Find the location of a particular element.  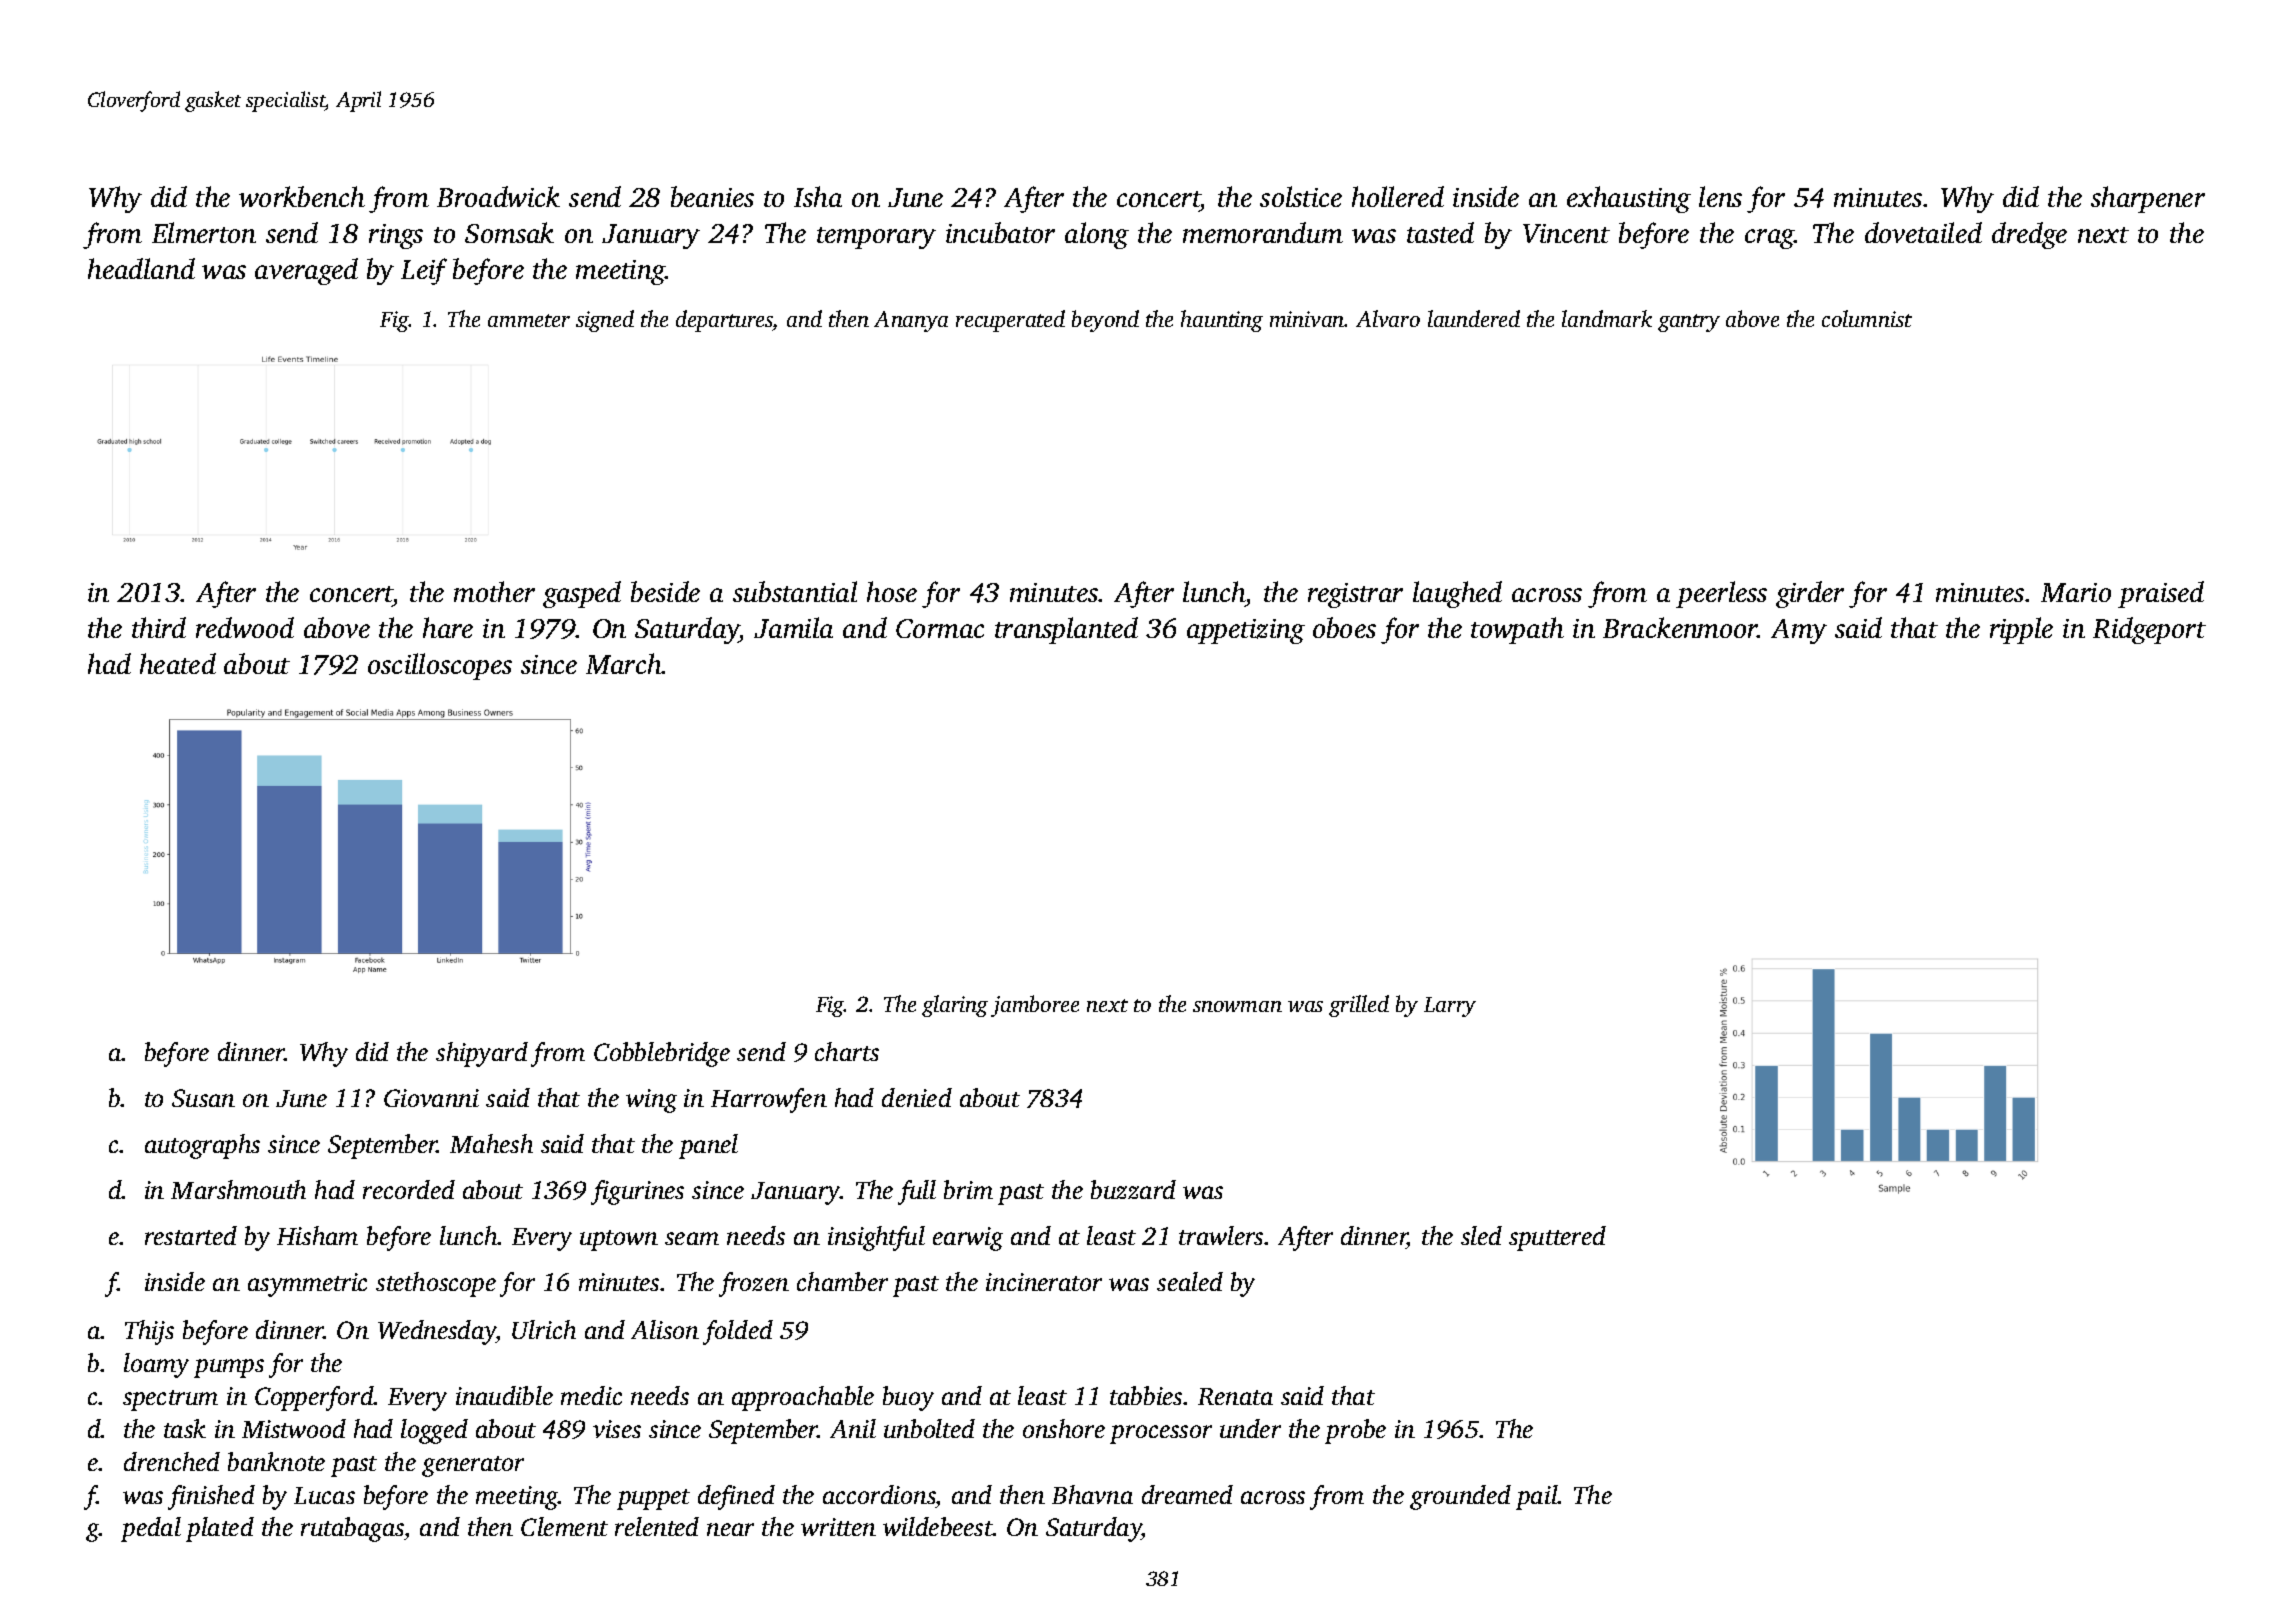

Alvaro is located at coordinates (1388, 318).
